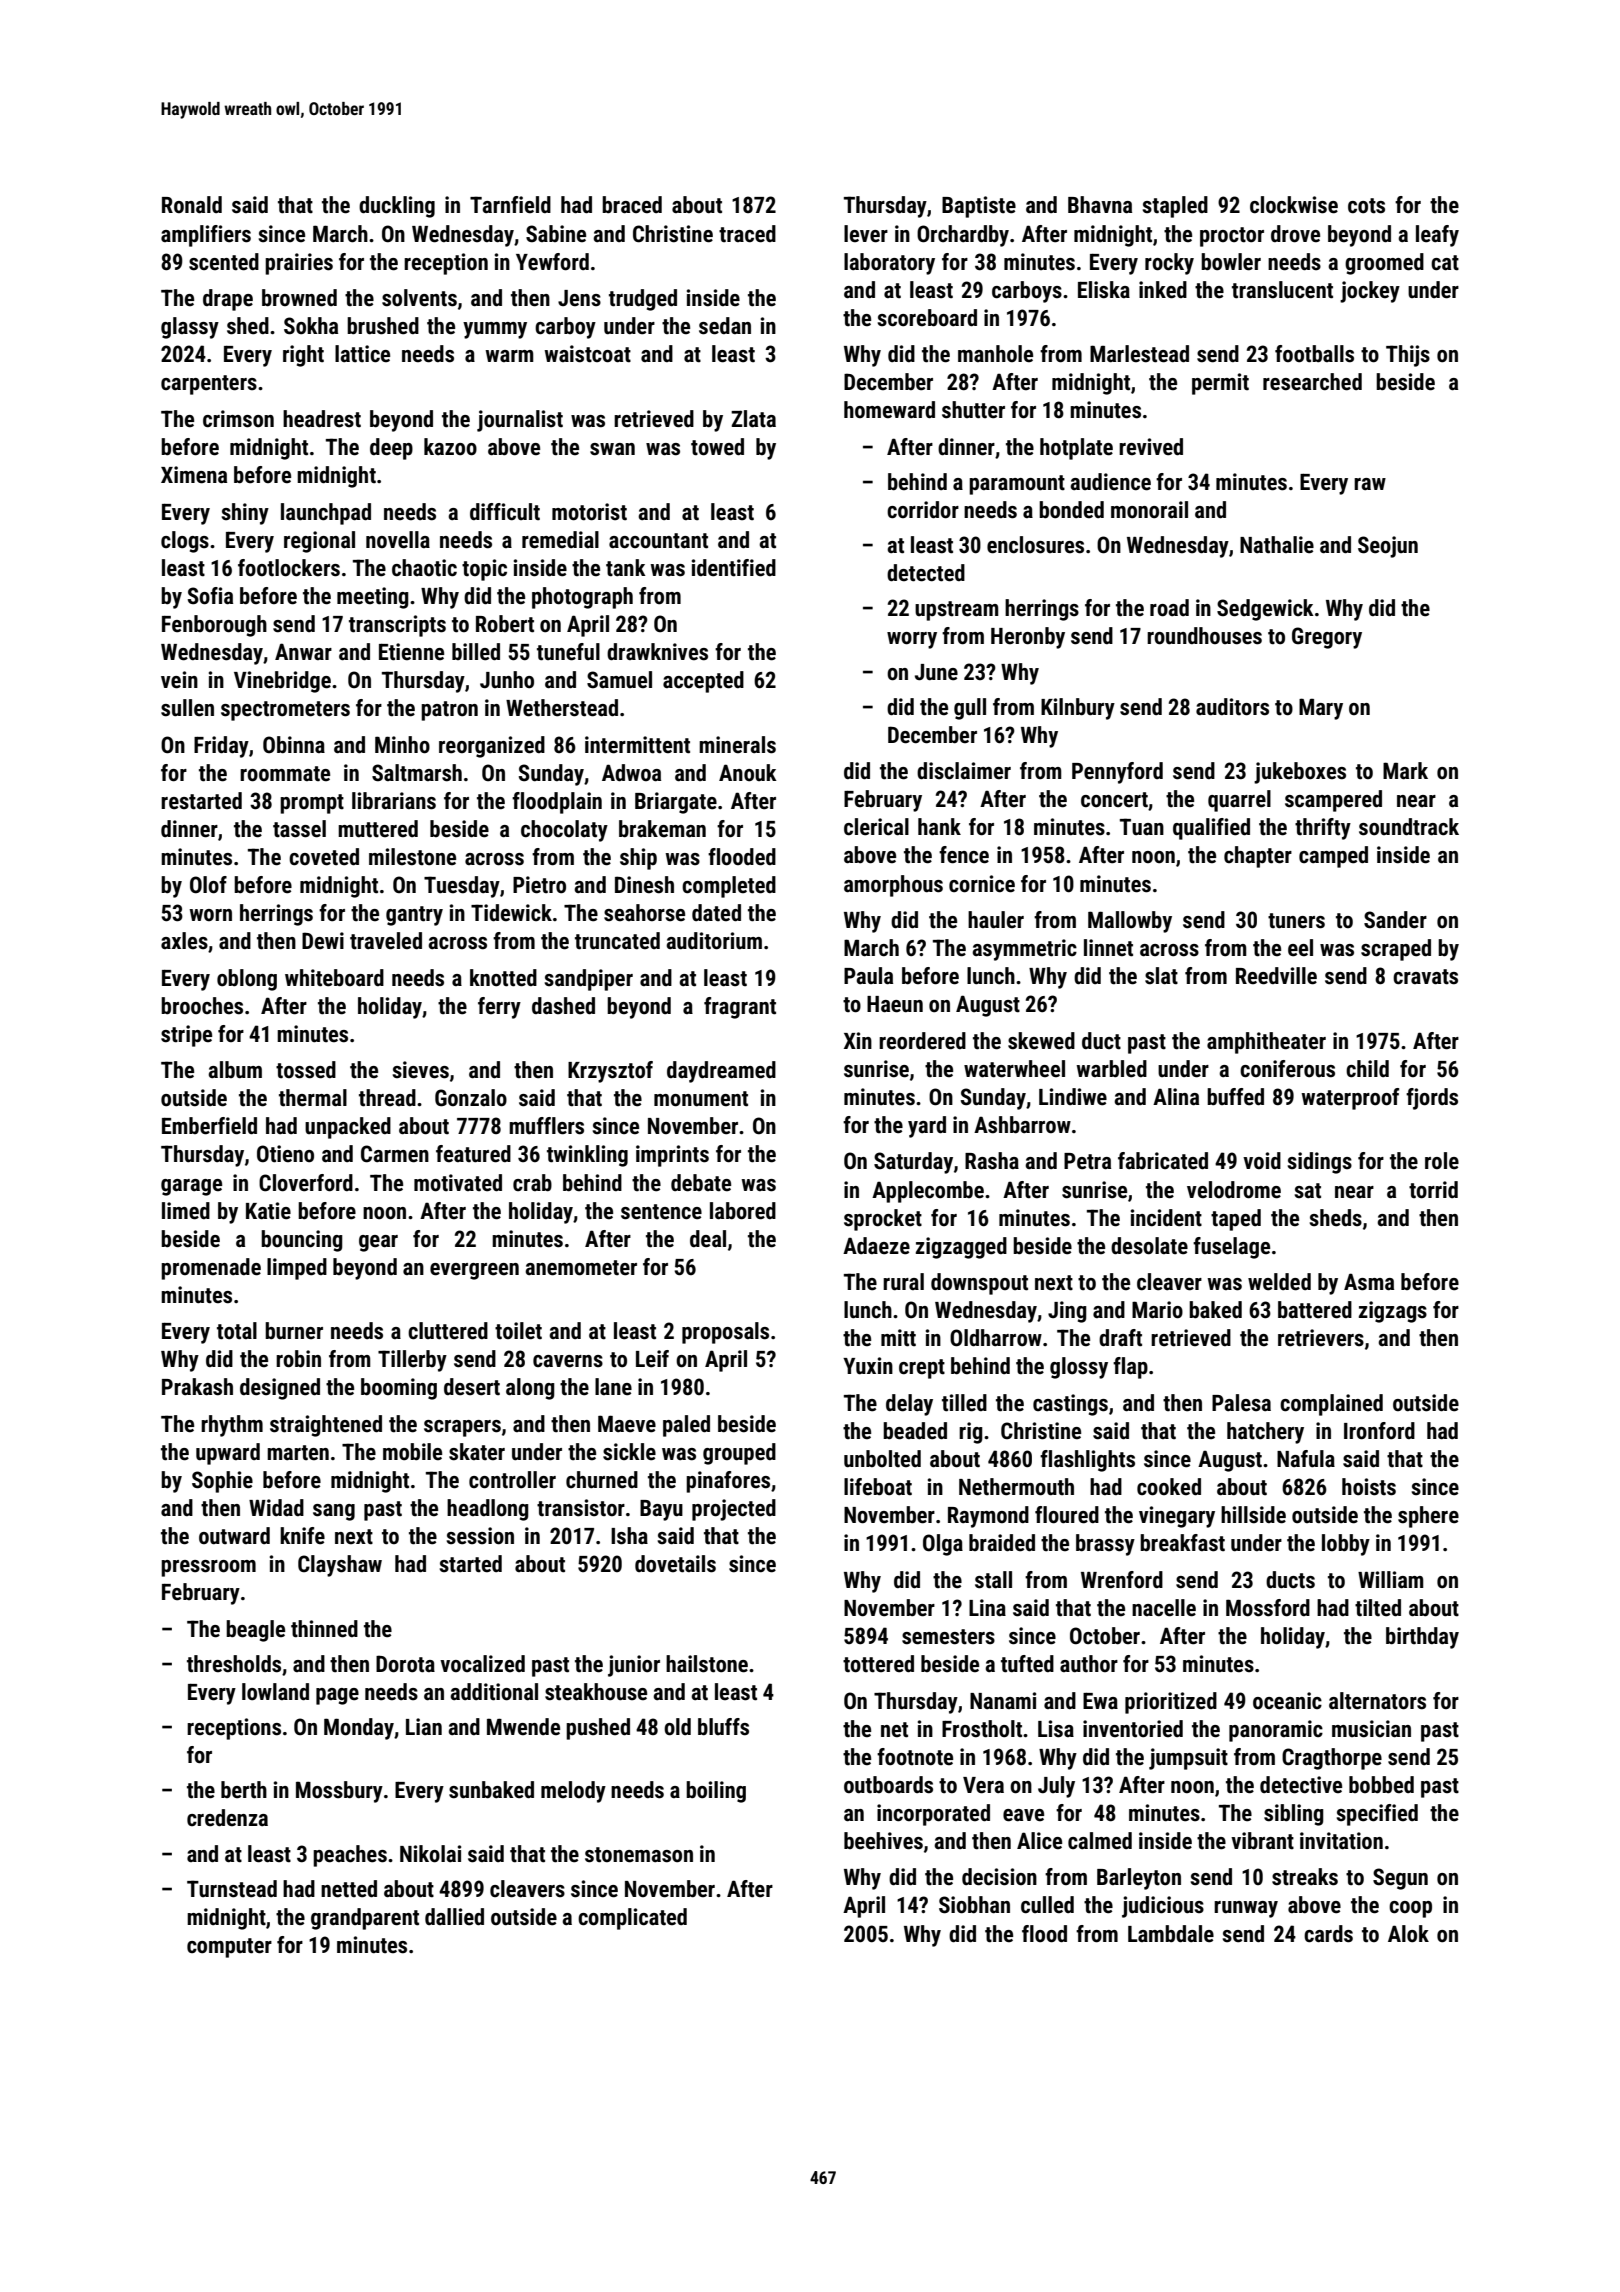 Image resolution: width=1620 pixels, height=2292 pixels. What do you see at coordinates (1408, 356) in the screenshot?
I see `Thijs` at bounding box center [1408, 356].
